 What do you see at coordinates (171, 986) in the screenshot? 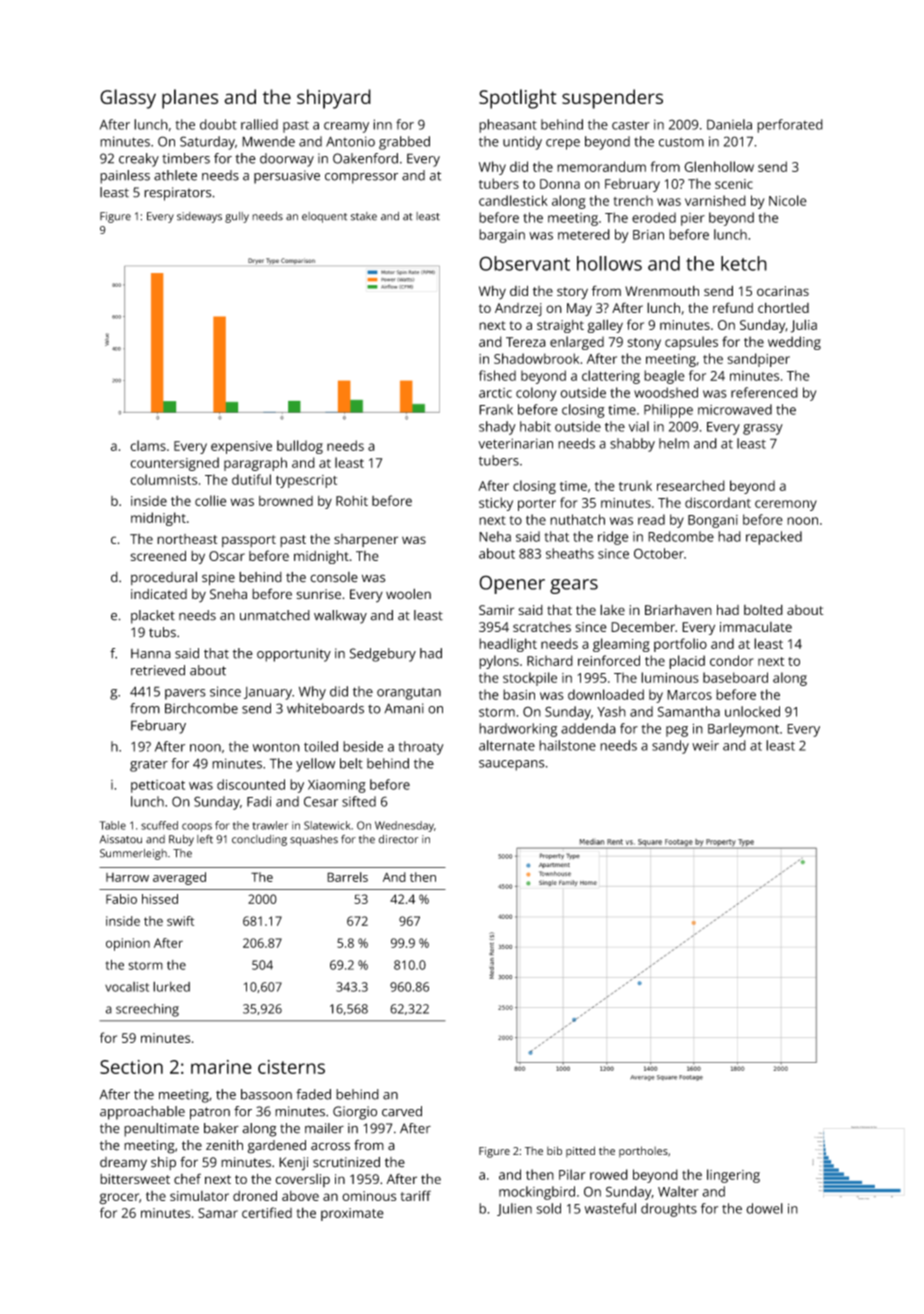
I see `lurked` at bounding box center [171, 986].
